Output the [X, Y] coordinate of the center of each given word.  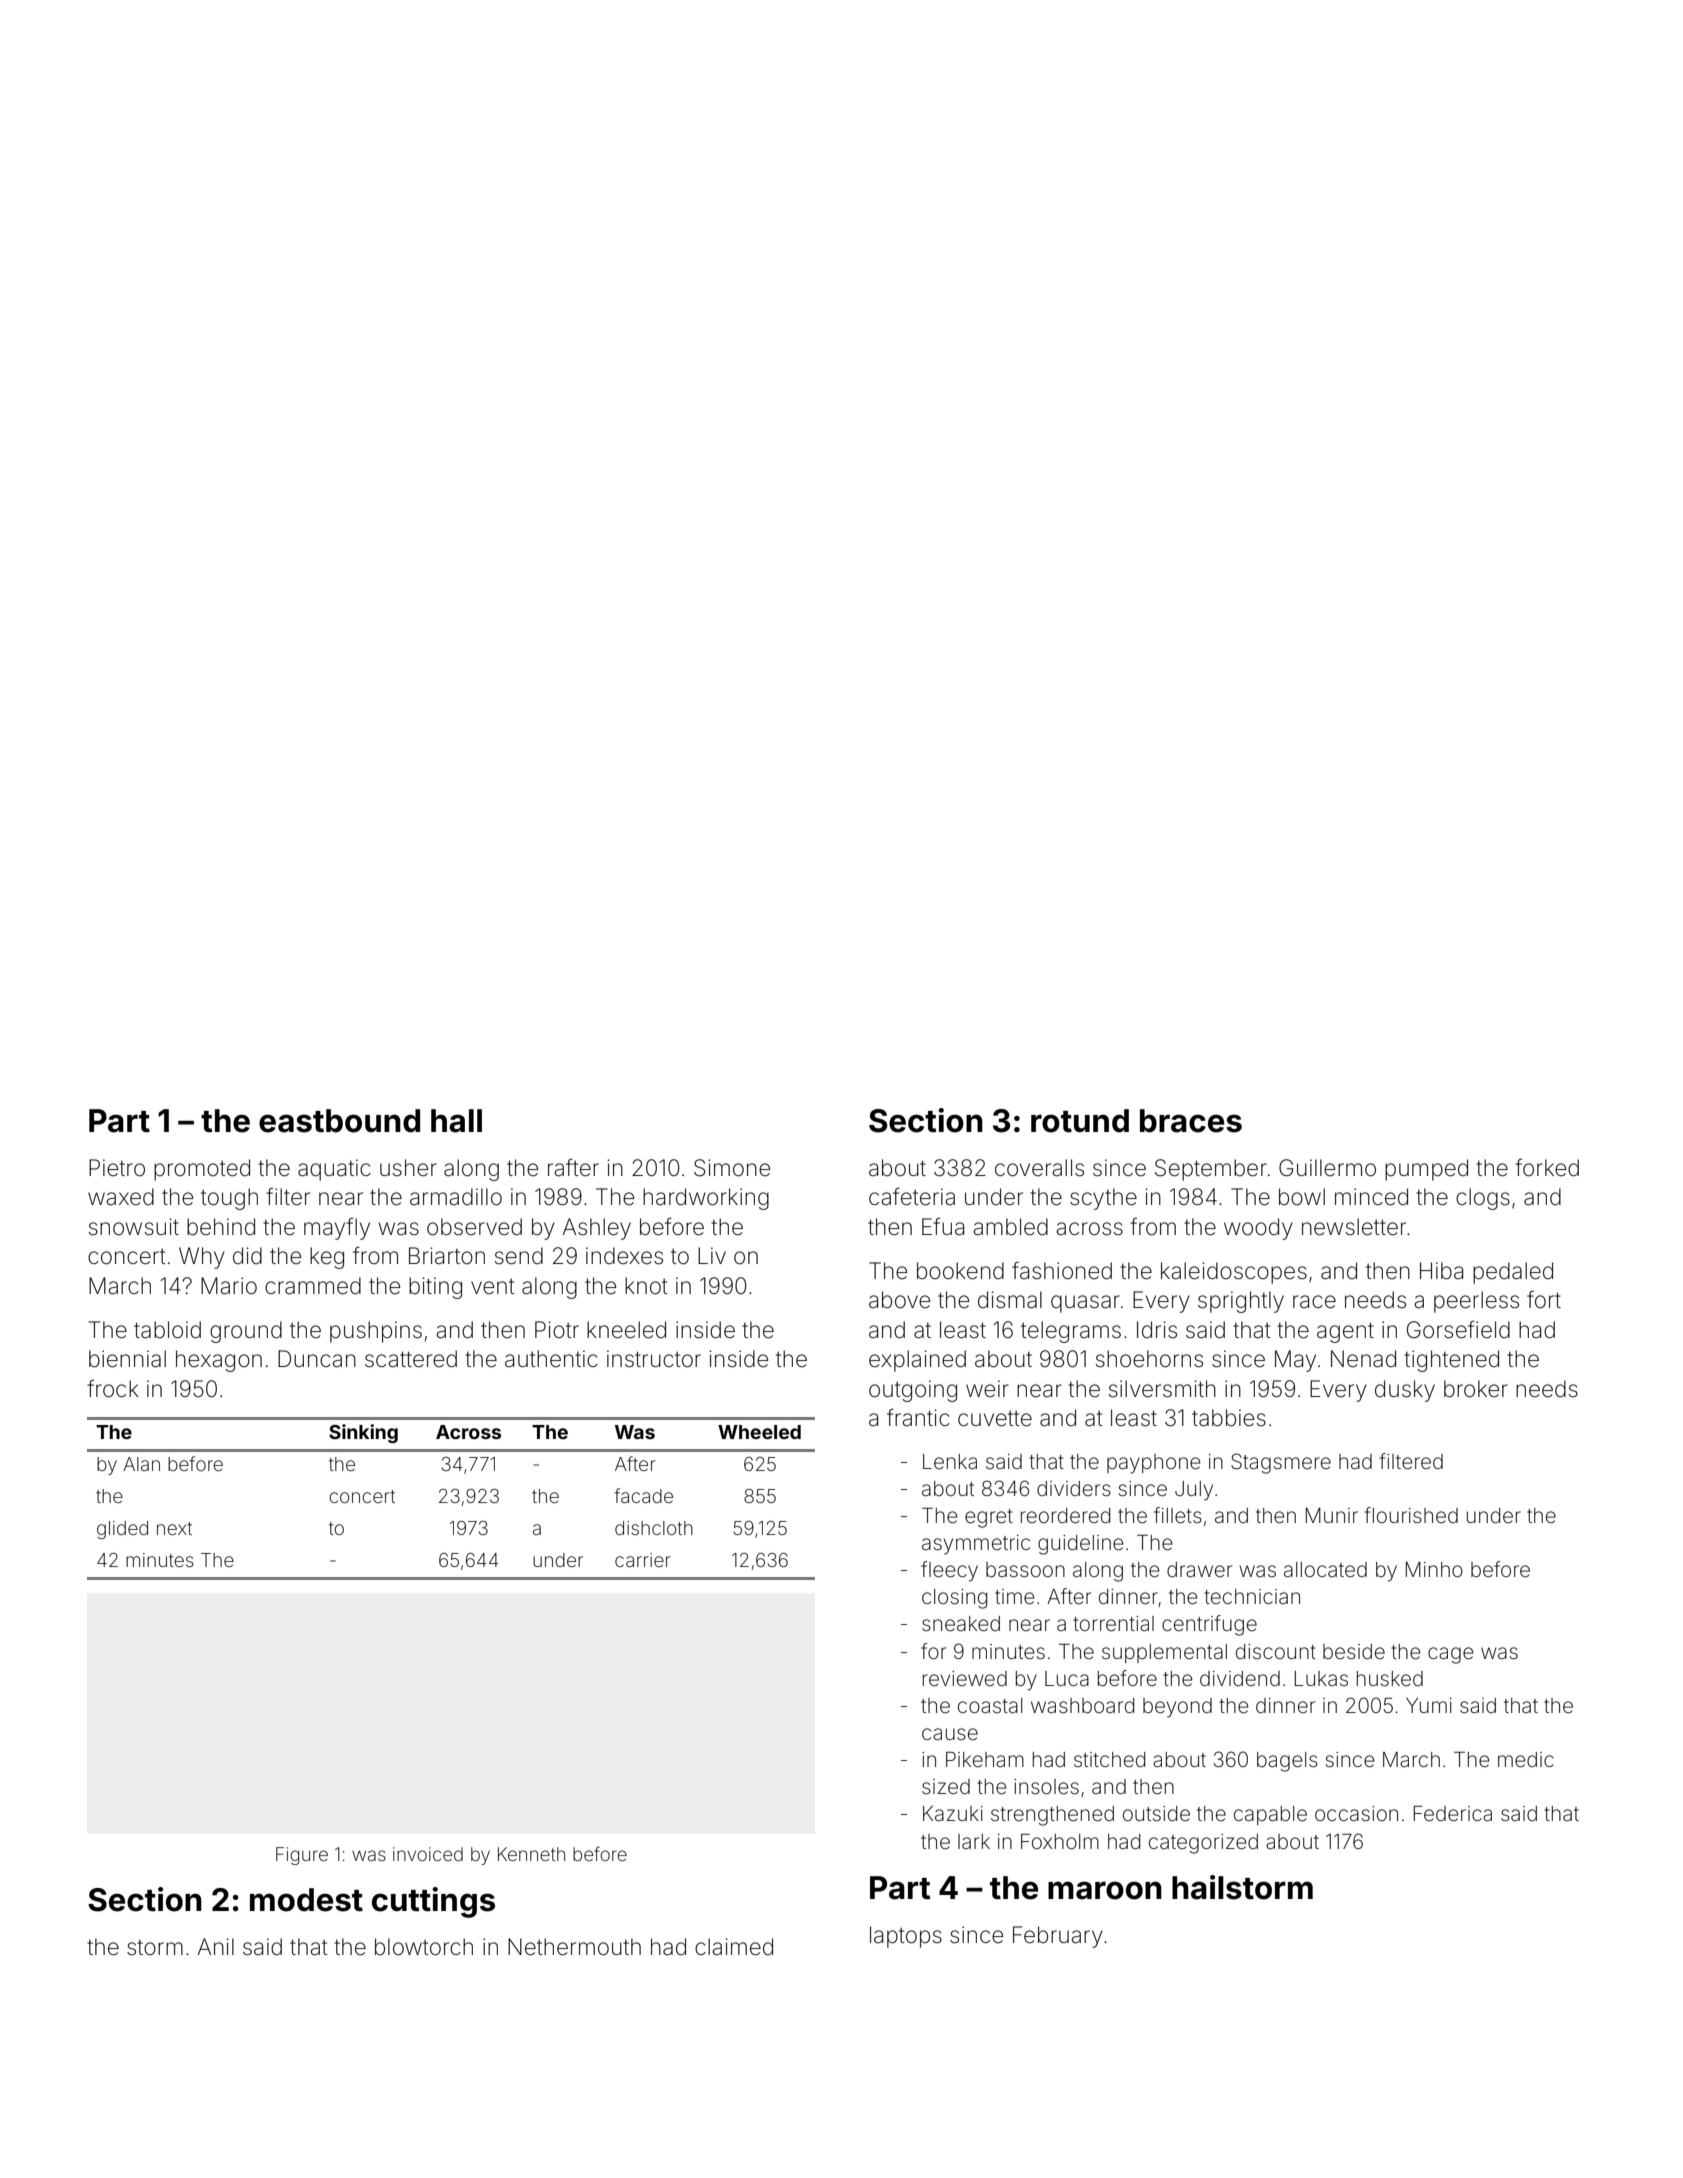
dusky [1405, 1391]
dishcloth [654, 1528]
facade [643, 1495]
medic [1526, 1760]
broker [1476, 1389]
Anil [216, 1946]
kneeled [626, 1330]
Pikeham [985, 1759]
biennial [127, 1359]
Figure [302, 1856]
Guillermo [1327, 1168]
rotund [1080, 1121]
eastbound [339, 1121]
